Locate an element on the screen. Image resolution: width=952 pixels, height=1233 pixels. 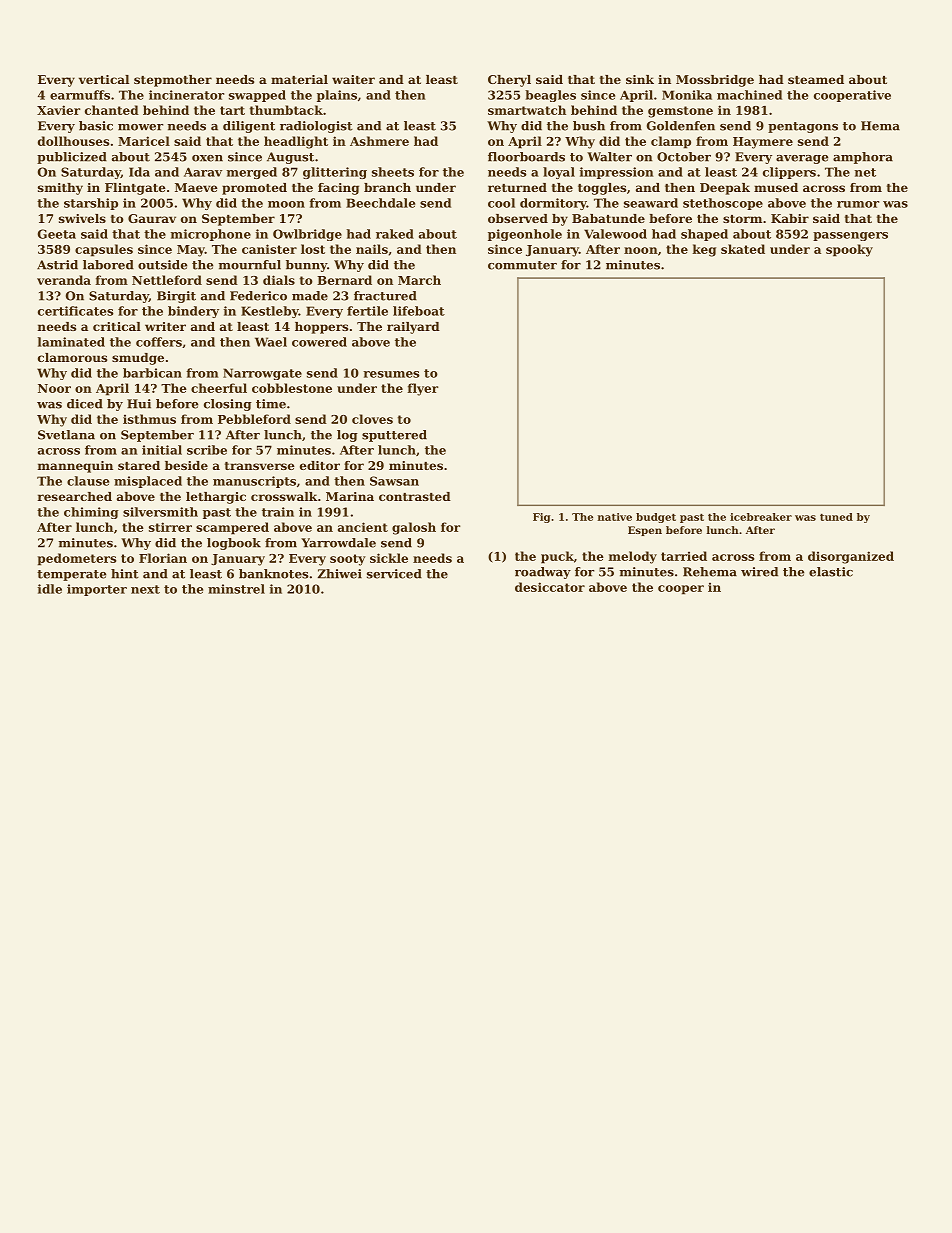
swivels is located at coordinates (82, 218).
